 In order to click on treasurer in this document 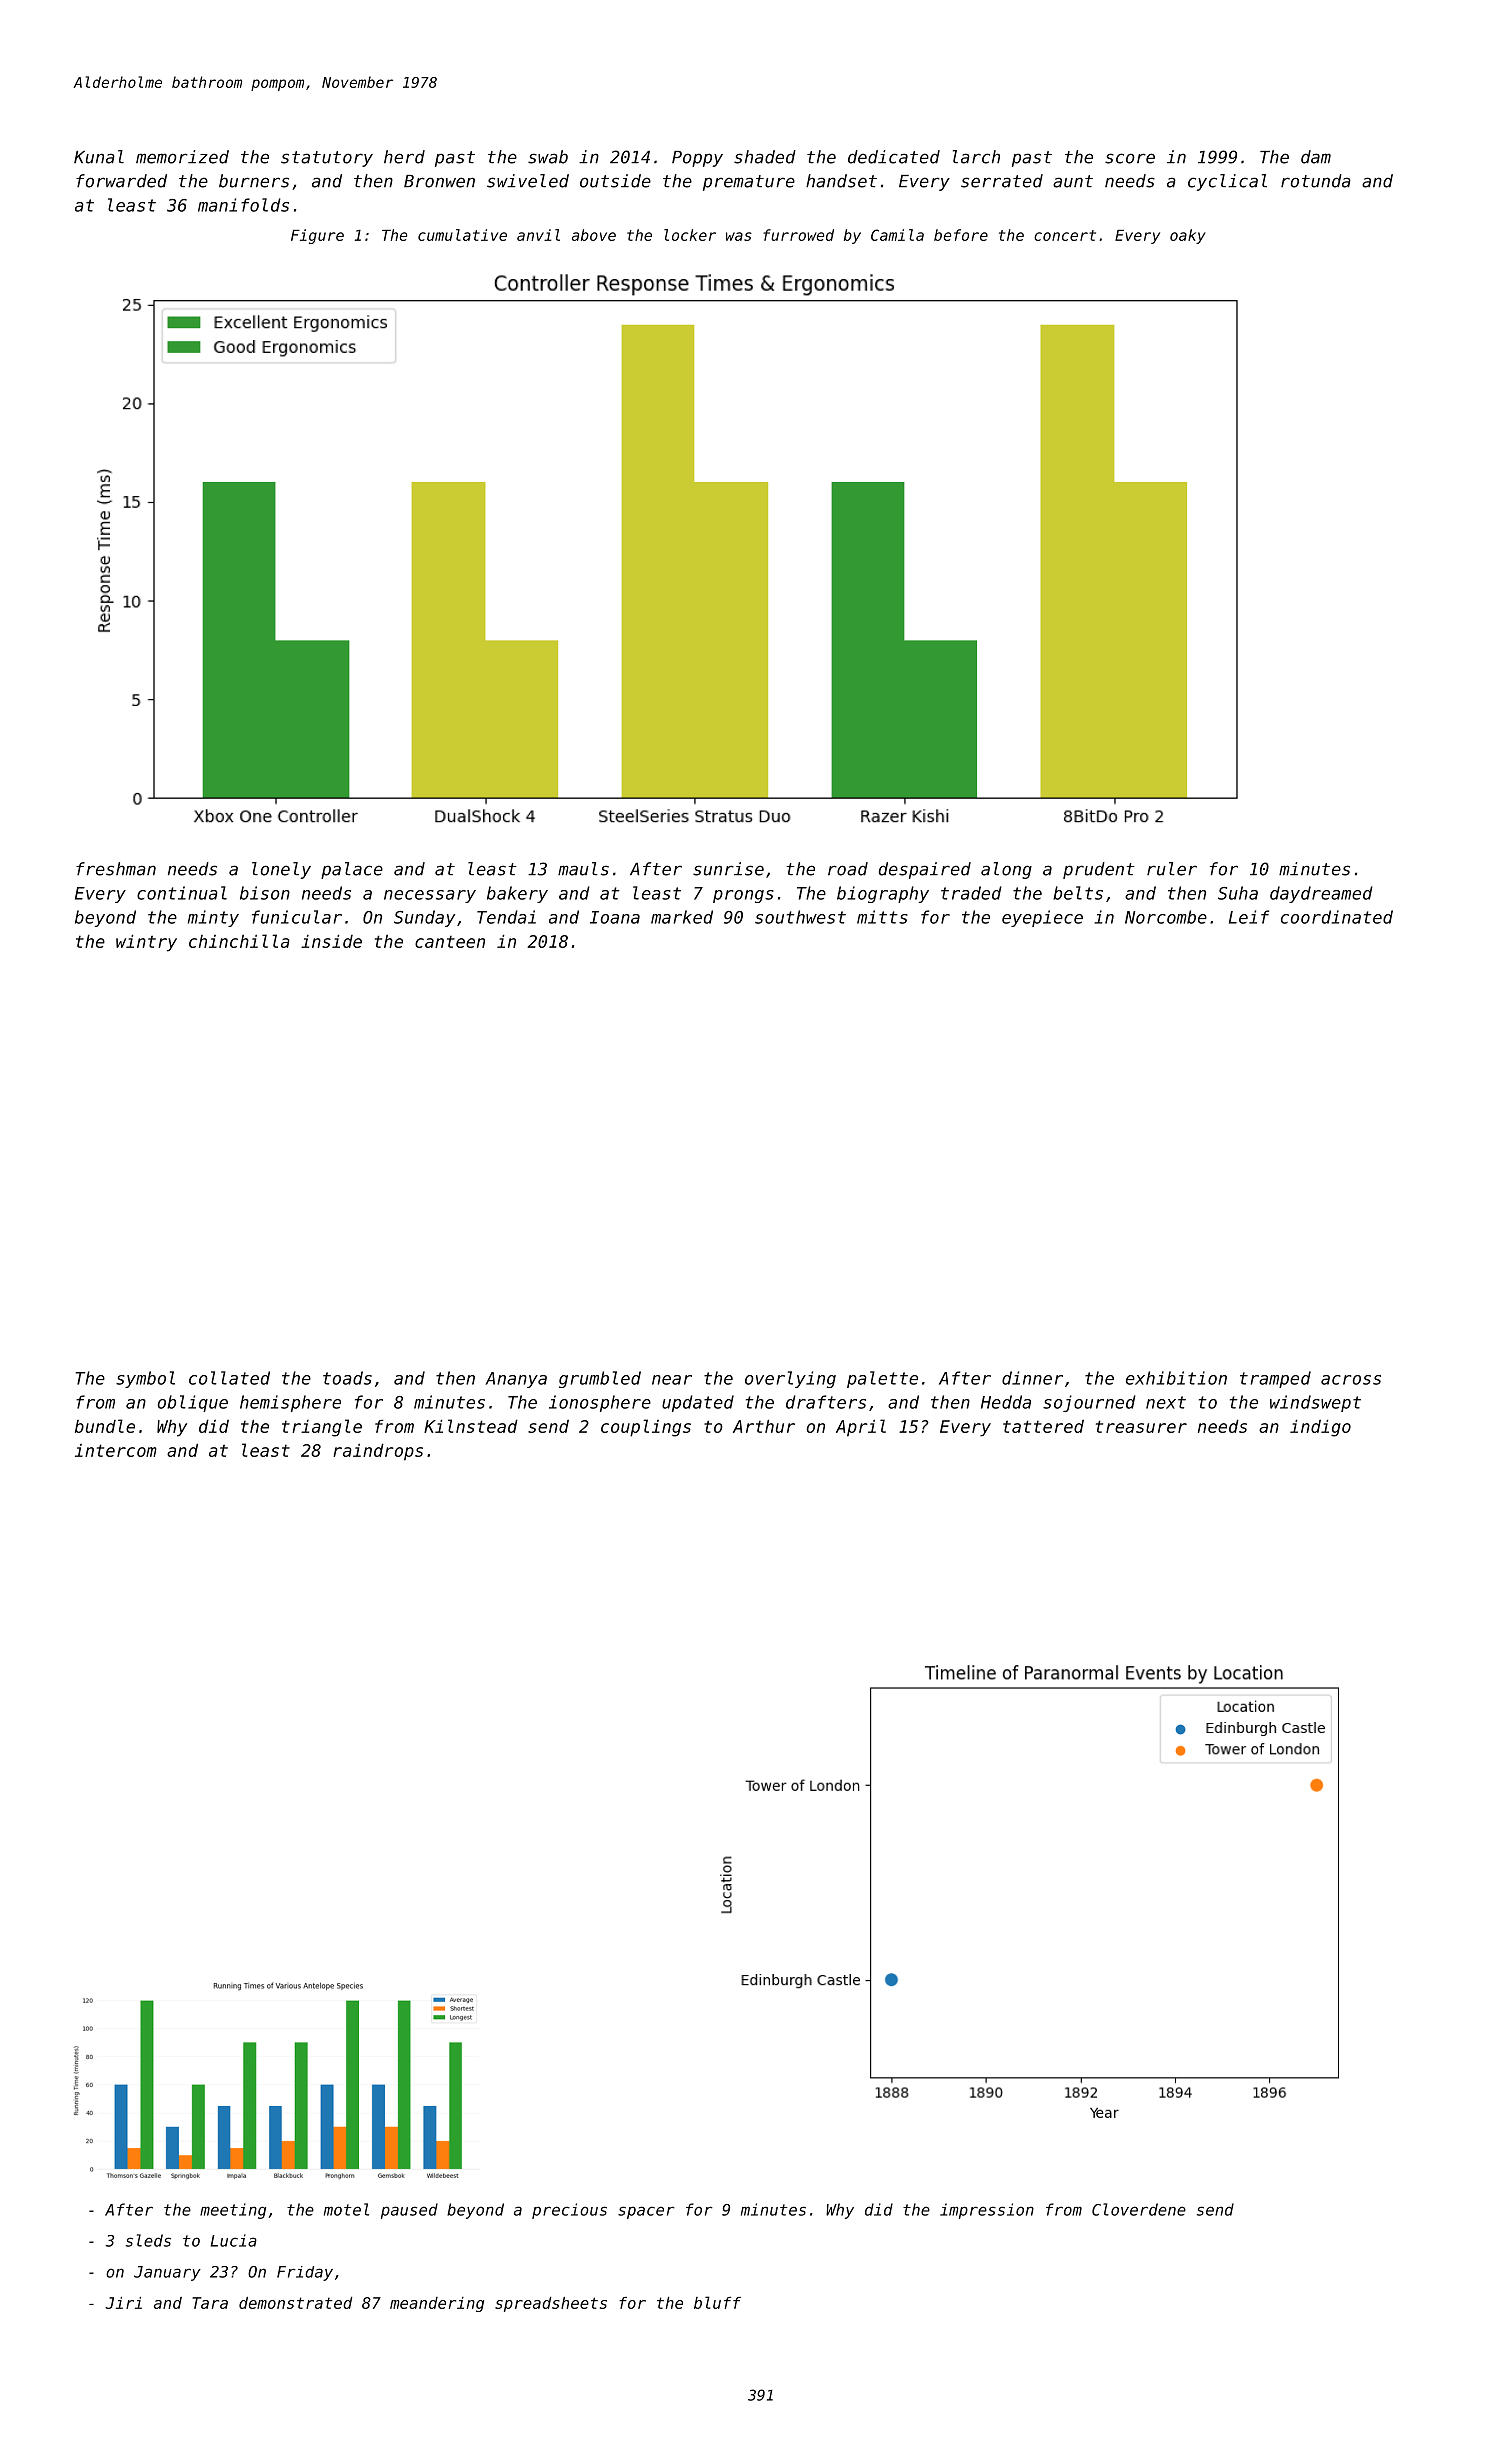, I will do `click(1141, 1426)`.
